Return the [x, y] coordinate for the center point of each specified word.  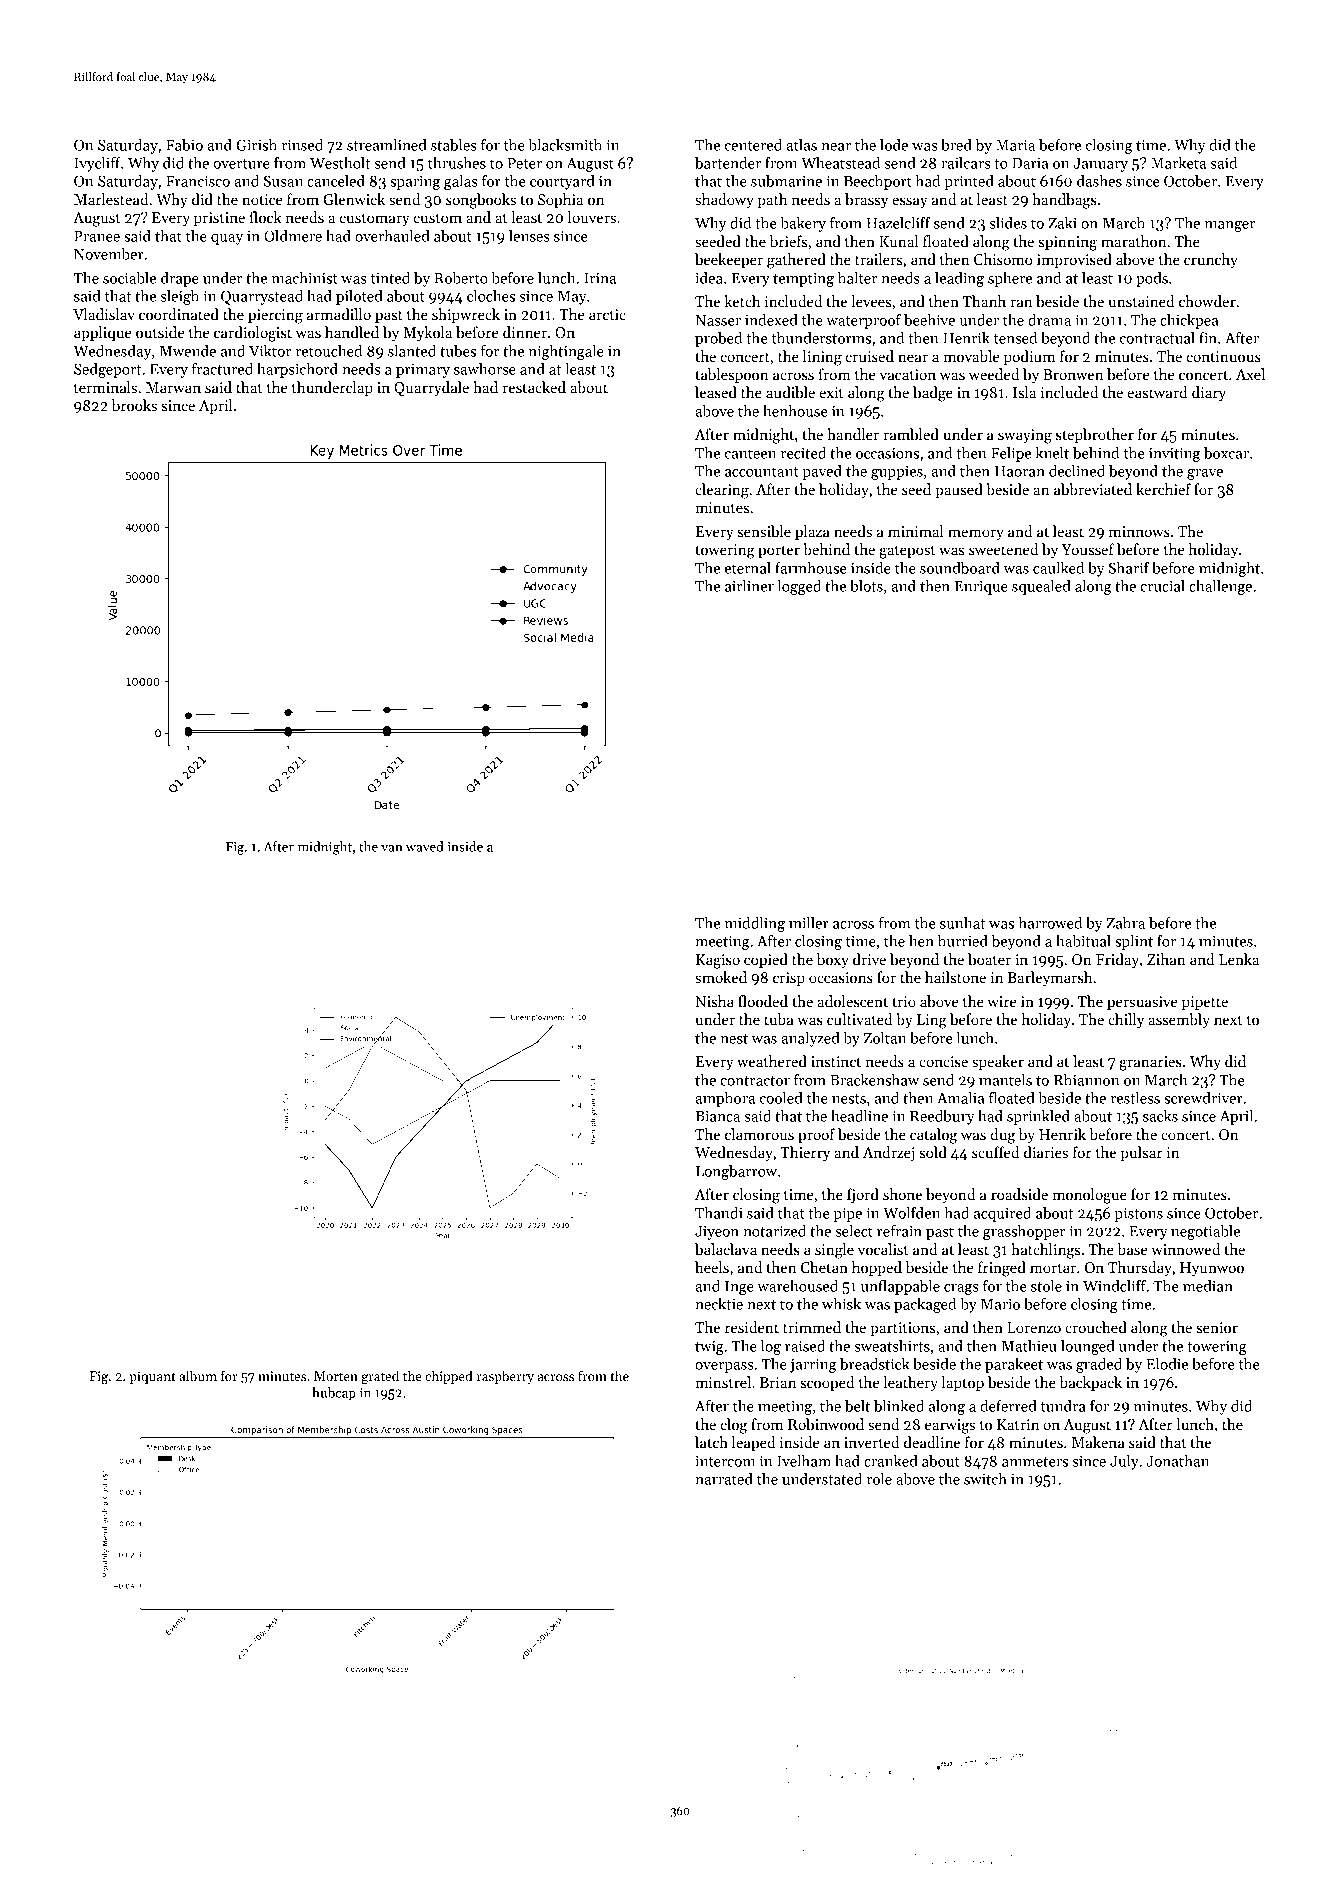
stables [454, 145]
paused [959, 490]
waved [425, 846]
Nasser [718, 320]
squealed [1041, 587]
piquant [152, 1377]
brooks [134, 405]
